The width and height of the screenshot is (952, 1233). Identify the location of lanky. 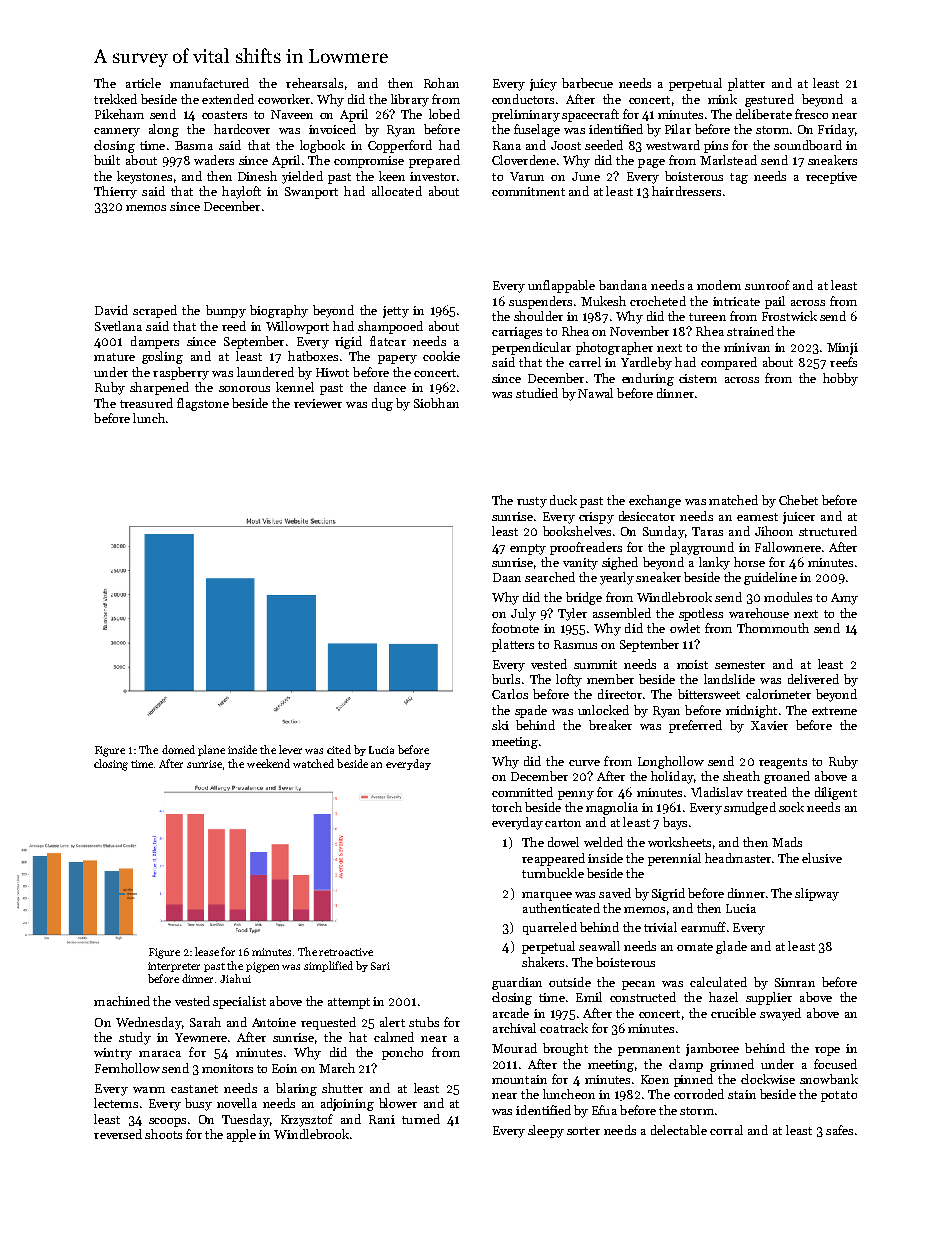
(714, 563).
